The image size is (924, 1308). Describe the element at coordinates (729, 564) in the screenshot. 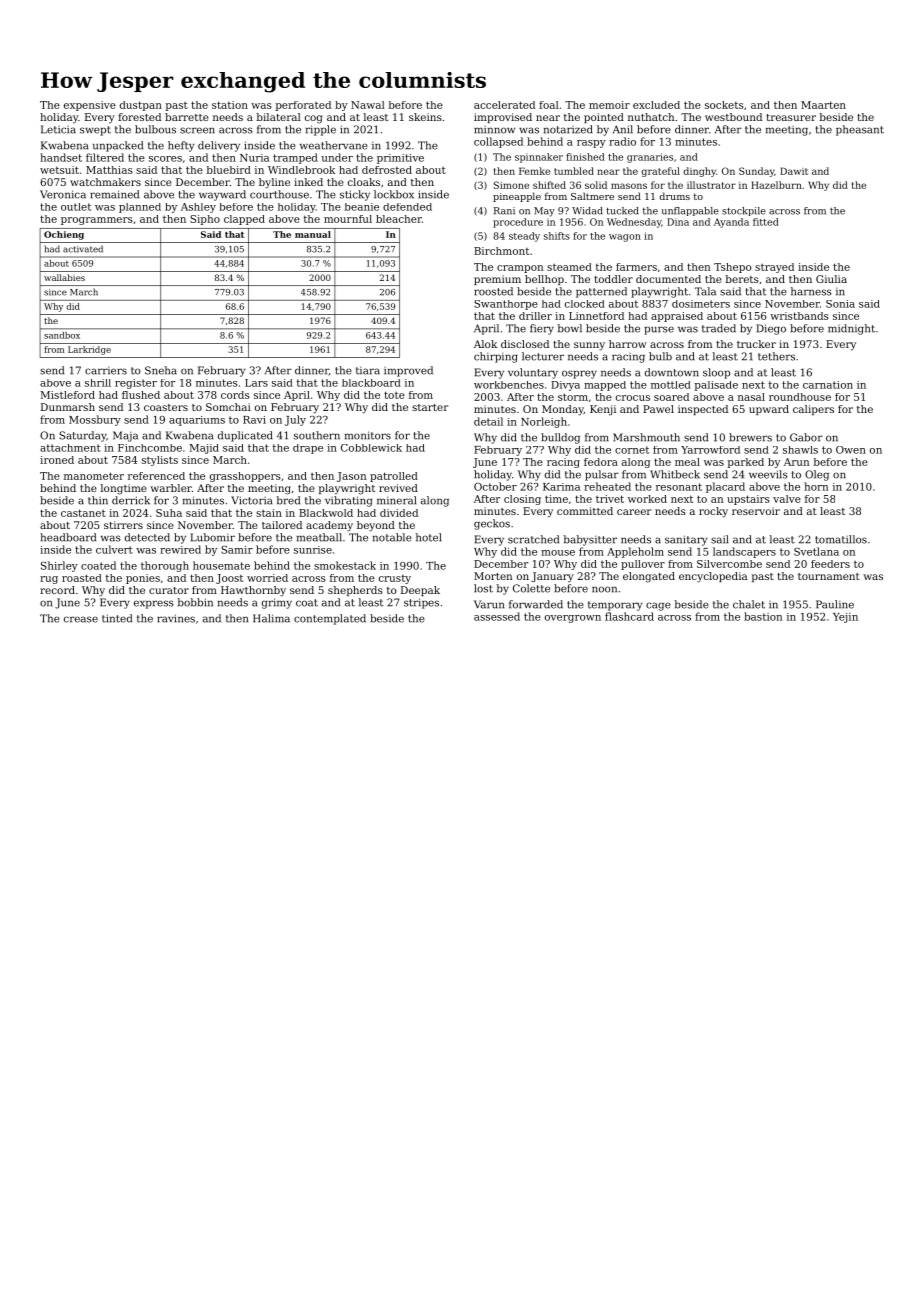

I see `Silvercombe` at that location.
